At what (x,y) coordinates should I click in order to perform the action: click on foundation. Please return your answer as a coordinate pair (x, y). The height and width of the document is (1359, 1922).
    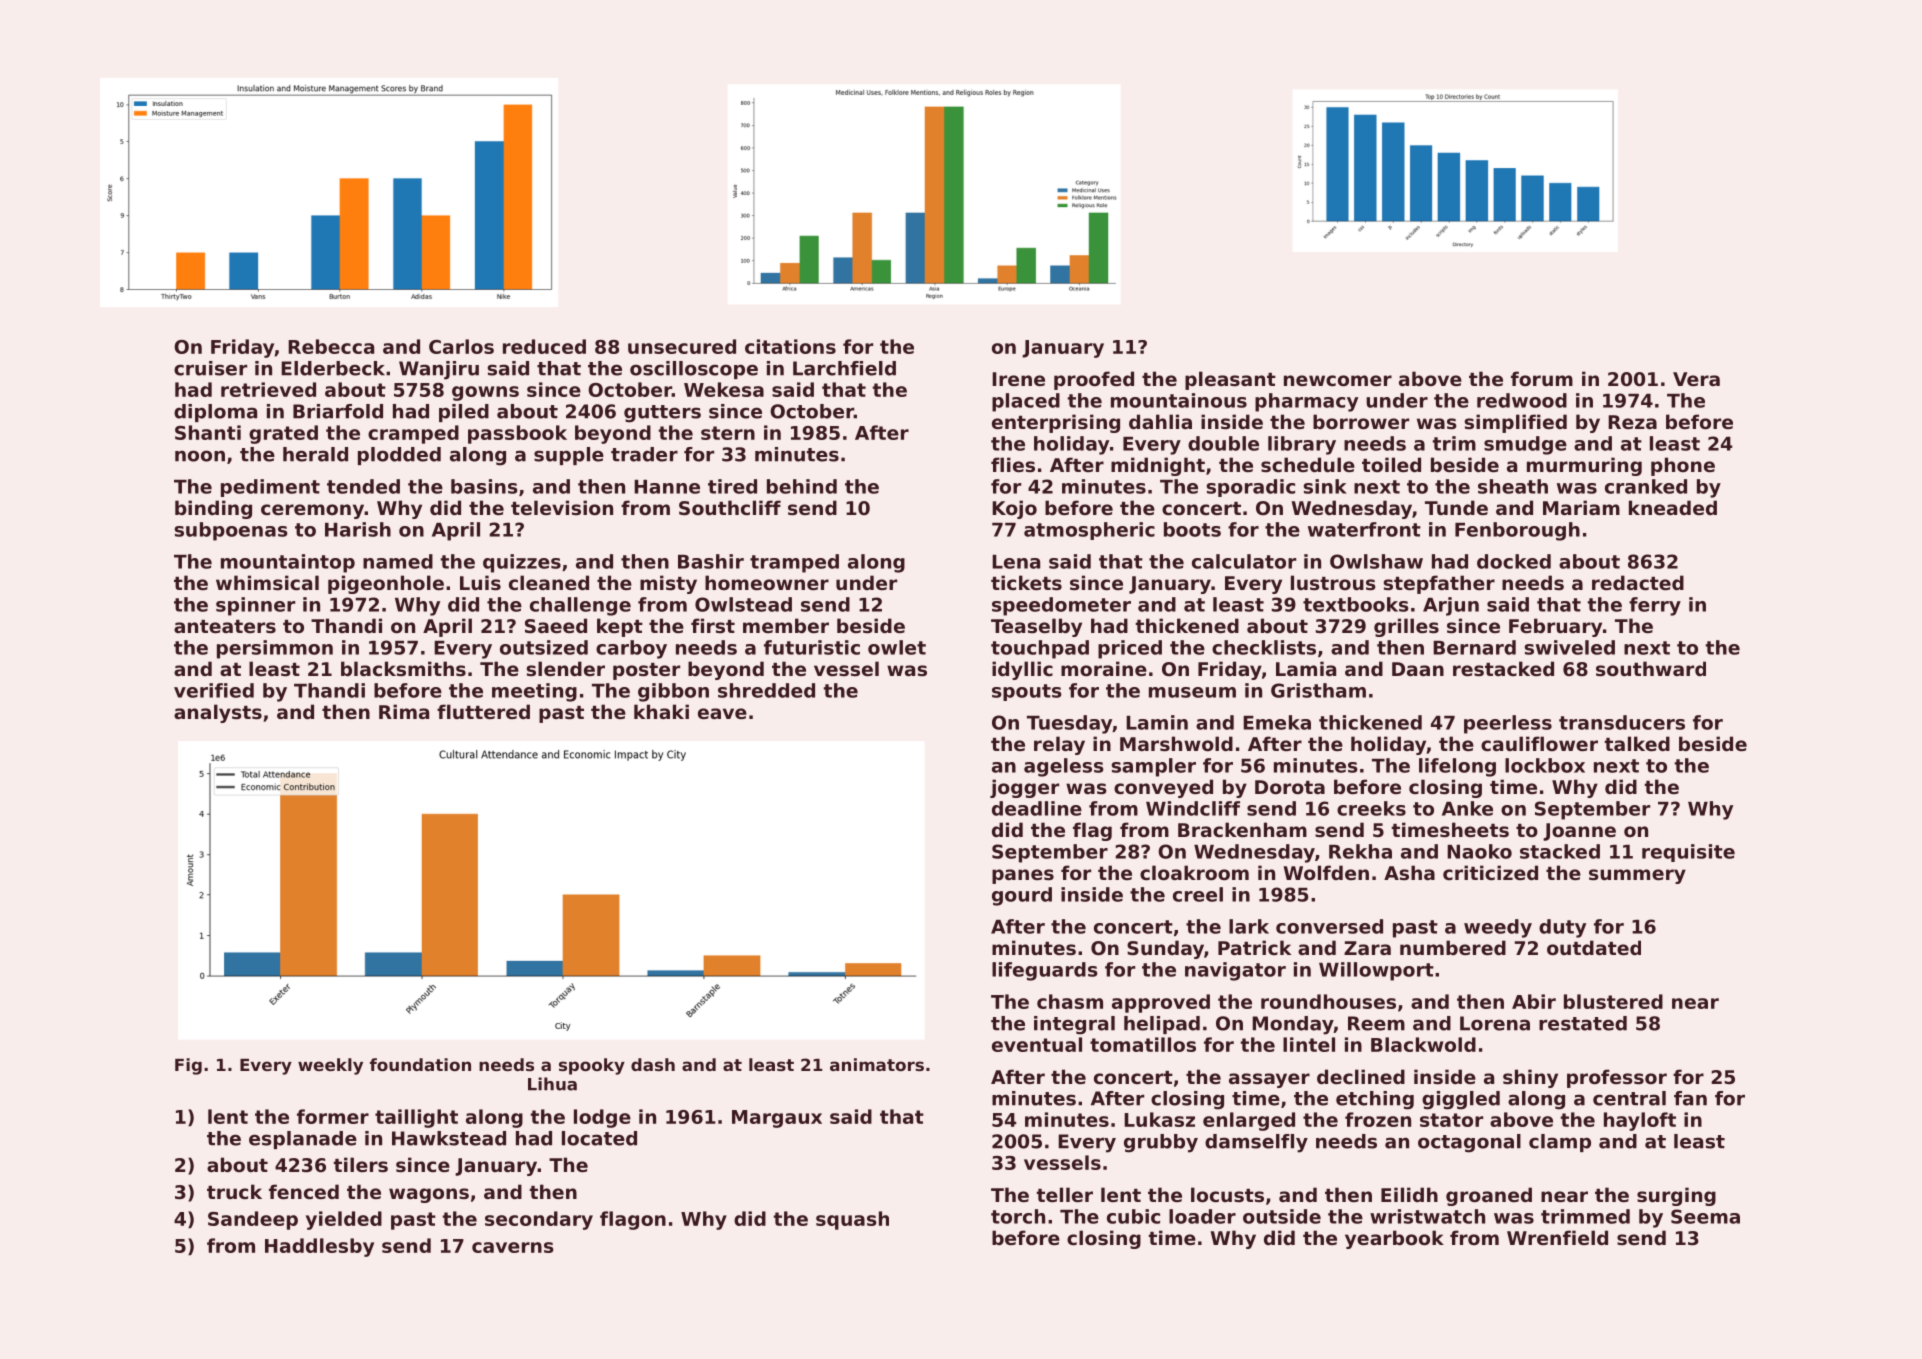
    Looking at the image, I should click on (420, 1064).
